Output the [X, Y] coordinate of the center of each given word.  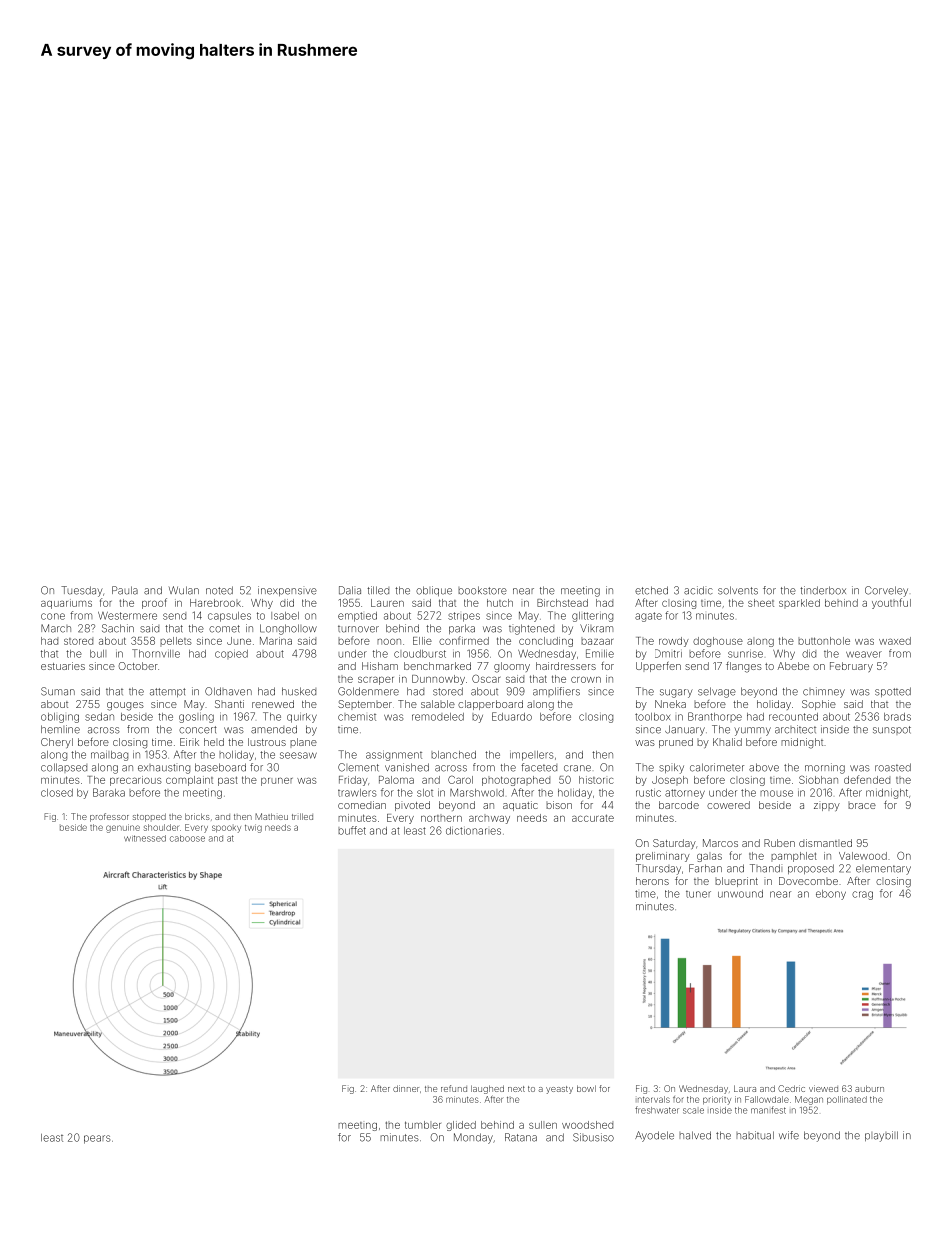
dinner [406, 1088]
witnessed [145, 838]
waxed [895, 641]
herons [652, 881]
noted [219, 590]
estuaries [63, 666]
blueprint [736, 882]
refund [454, 1088]
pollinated [847, 1100]
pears [97, 1139]
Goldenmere [368, 691]
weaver [864, 654]
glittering [592, 617]
